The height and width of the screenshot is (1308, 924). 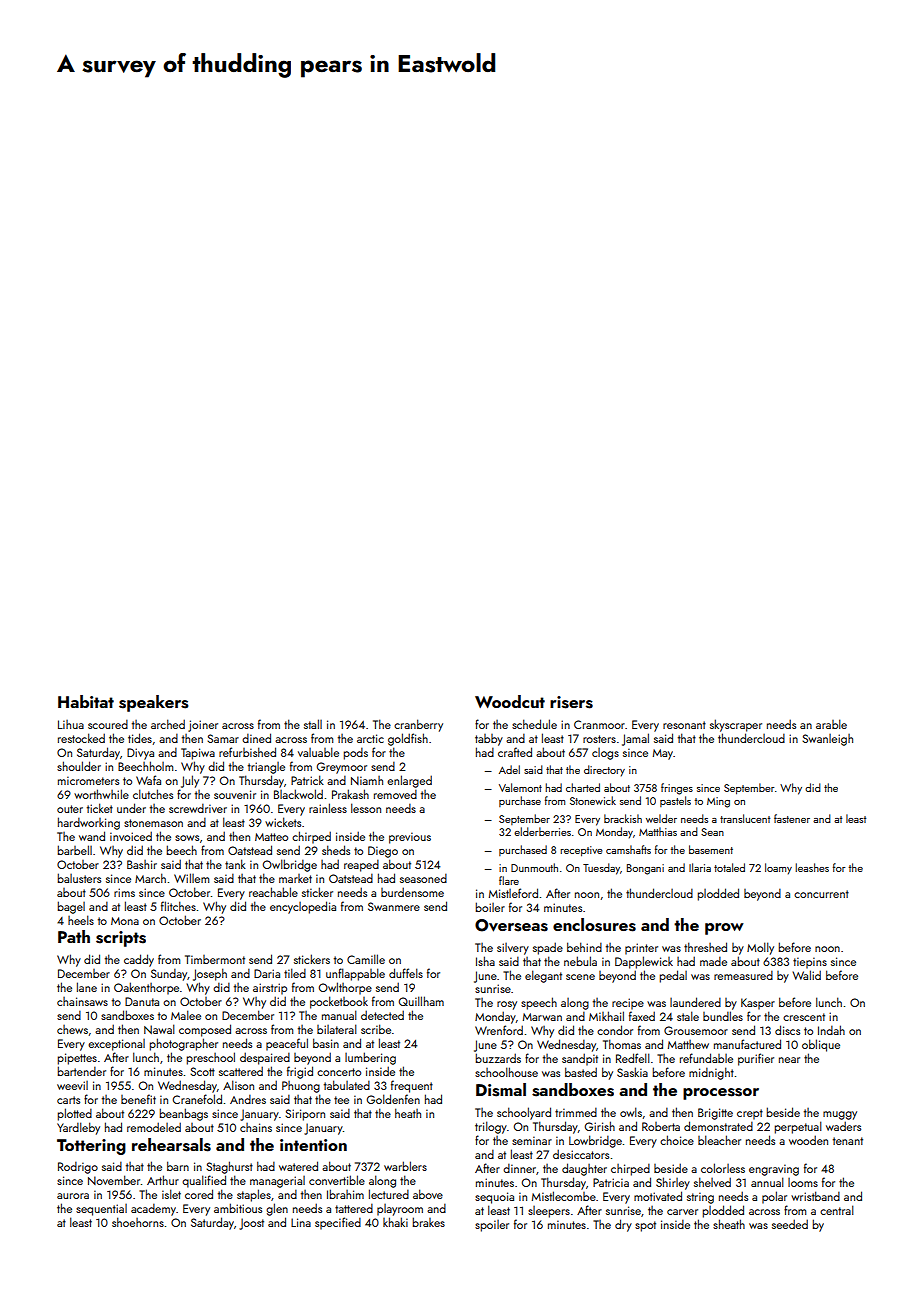 What do you see at coordinates (840, 1115) in the screenshot?
I see `muggy` at bounding box center [840, 1115].
